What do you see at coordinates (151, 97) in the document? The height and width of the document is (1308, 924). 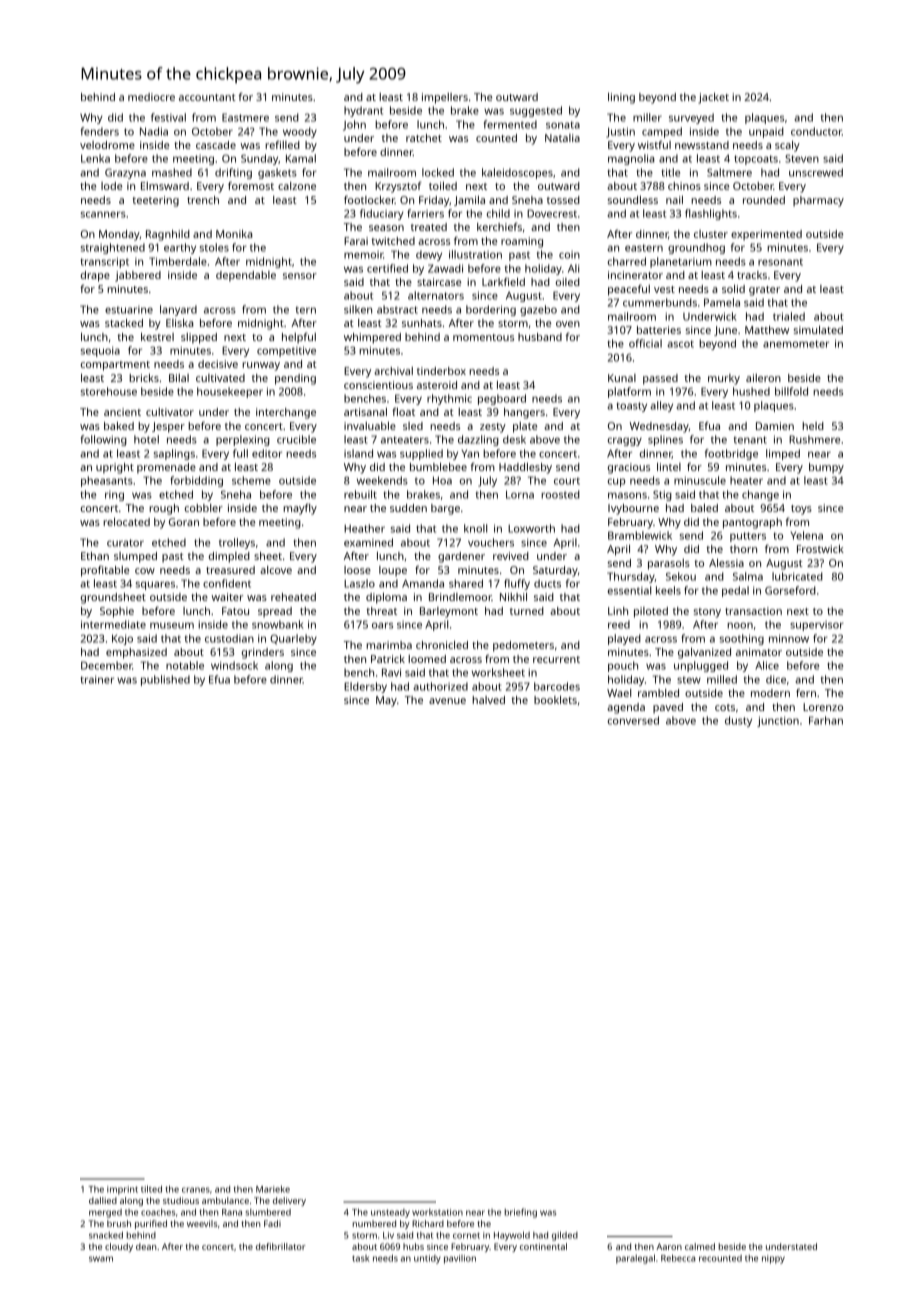 I see `mediocre` at bounding box center [151, 97].
